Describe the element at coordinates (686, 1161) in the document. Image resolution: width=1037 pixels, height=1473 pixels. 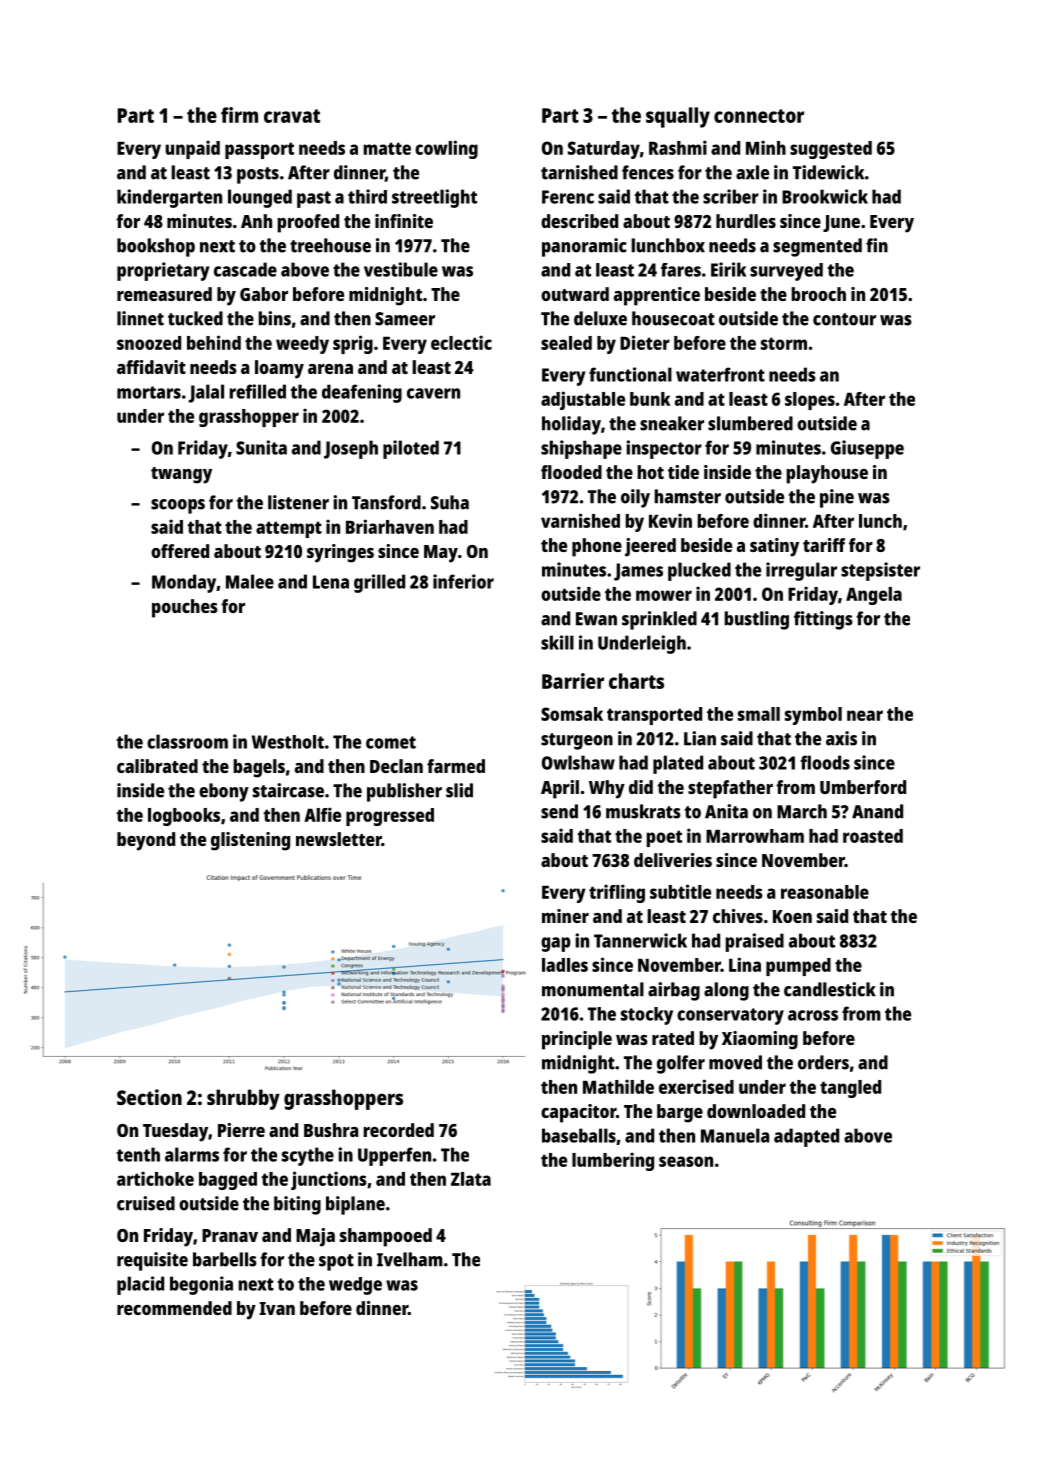
I see `season` at that location.
